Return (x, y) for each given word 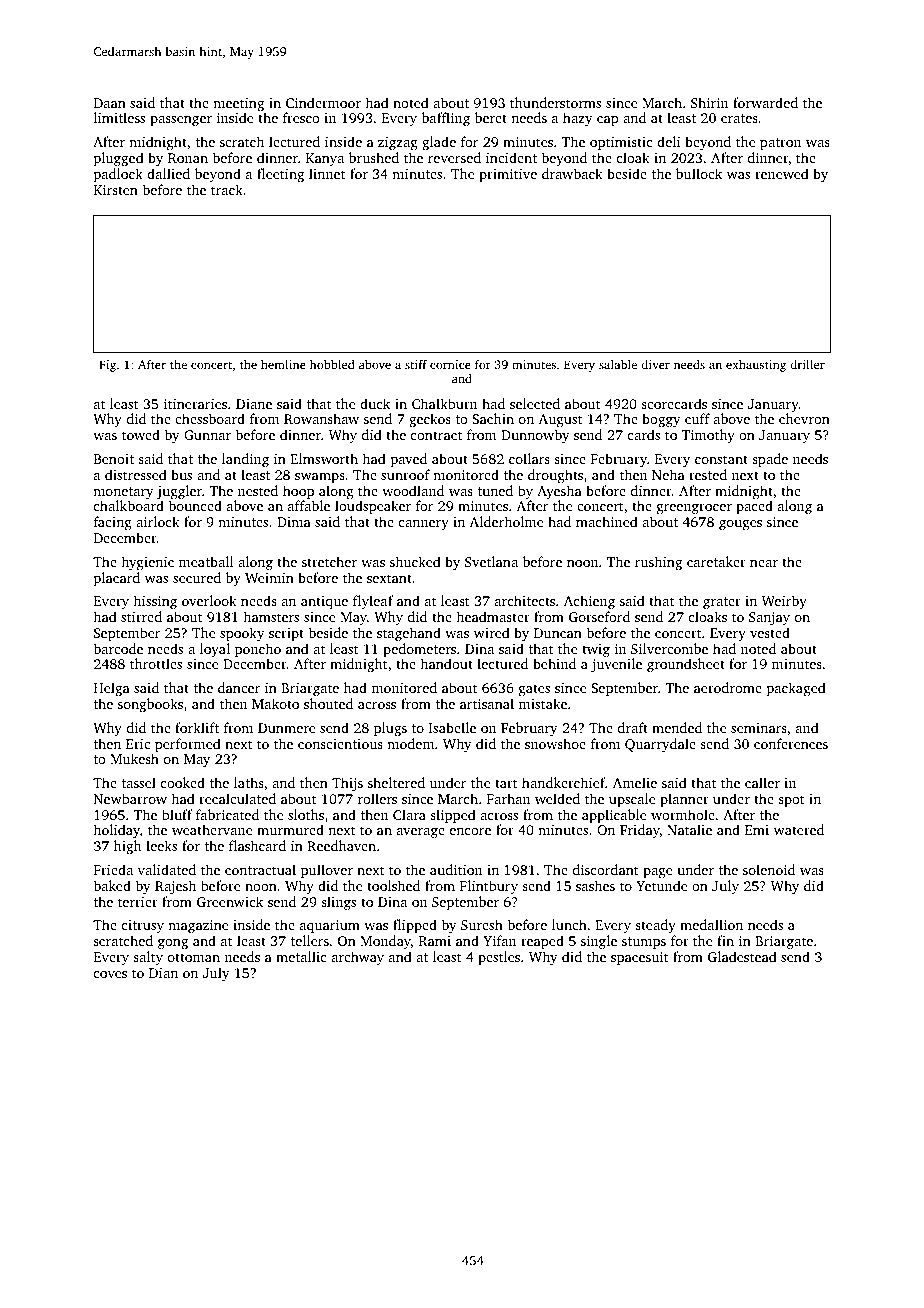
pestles (499, 958)
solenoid (769, 869)
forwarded (765, 102)
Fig (107, 366)
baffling (446, 119)
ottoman (194, 957)
